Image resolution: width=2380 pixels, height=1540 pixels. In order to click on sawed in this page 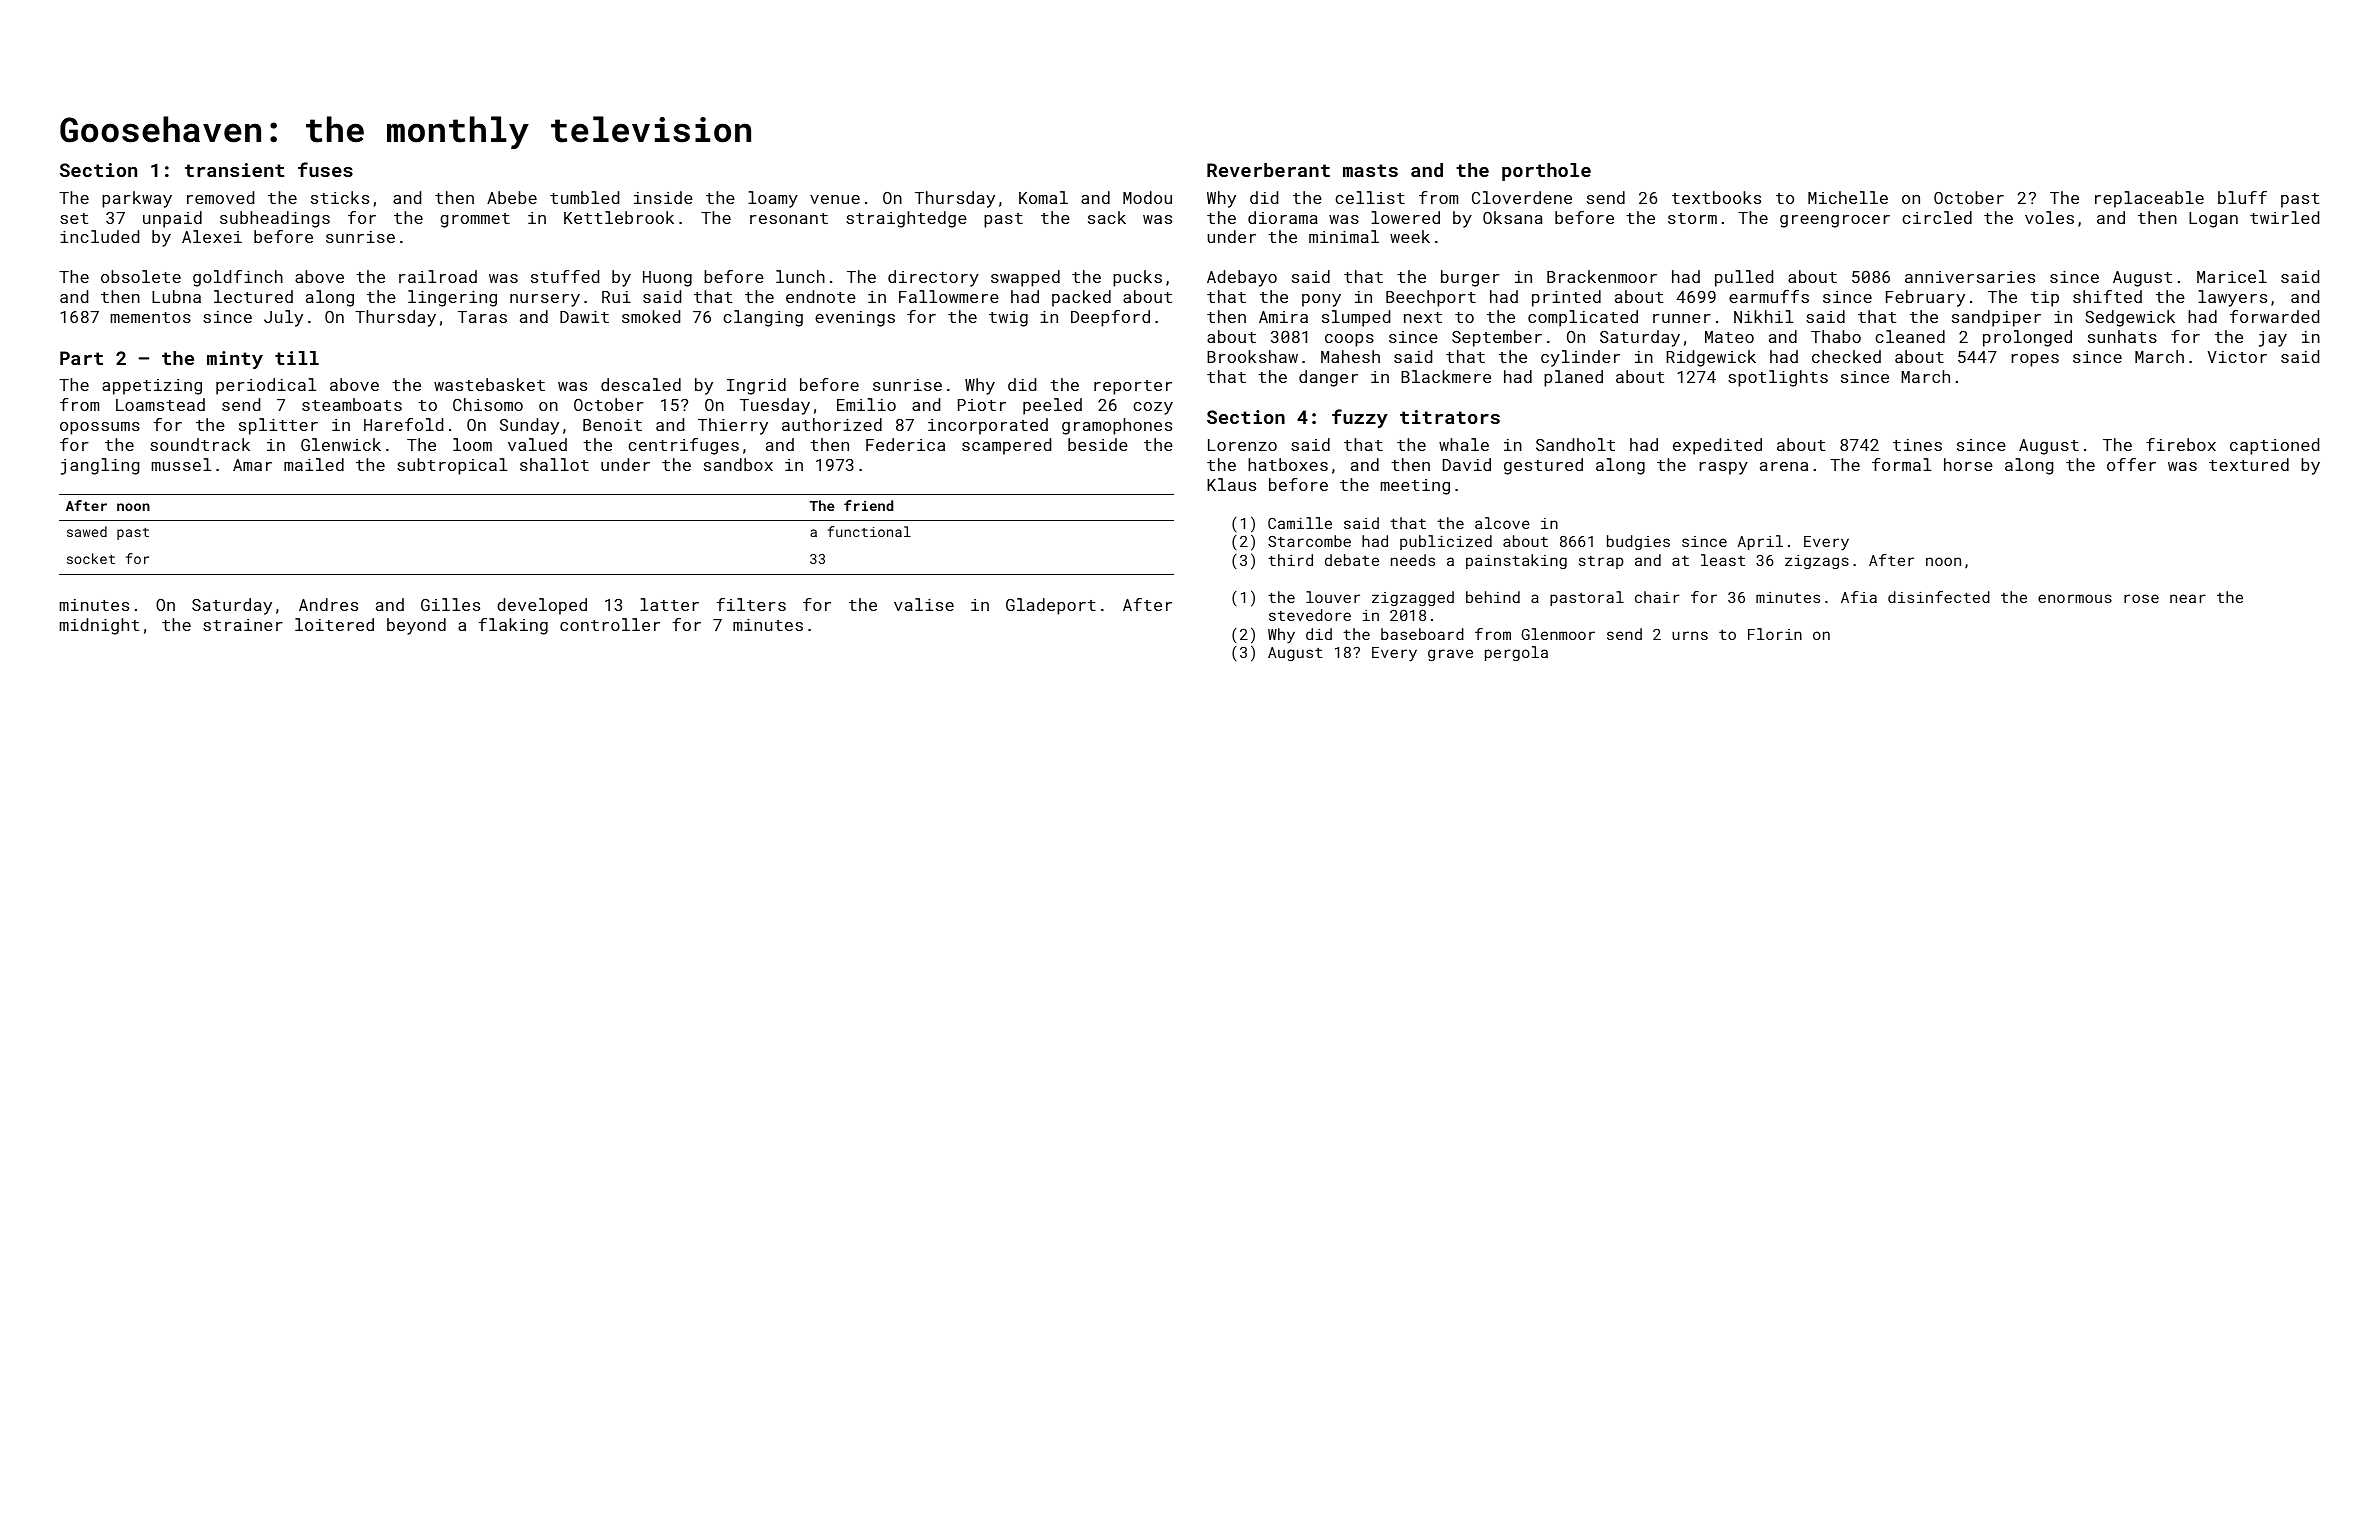, I will do `click(87, 531)`.
